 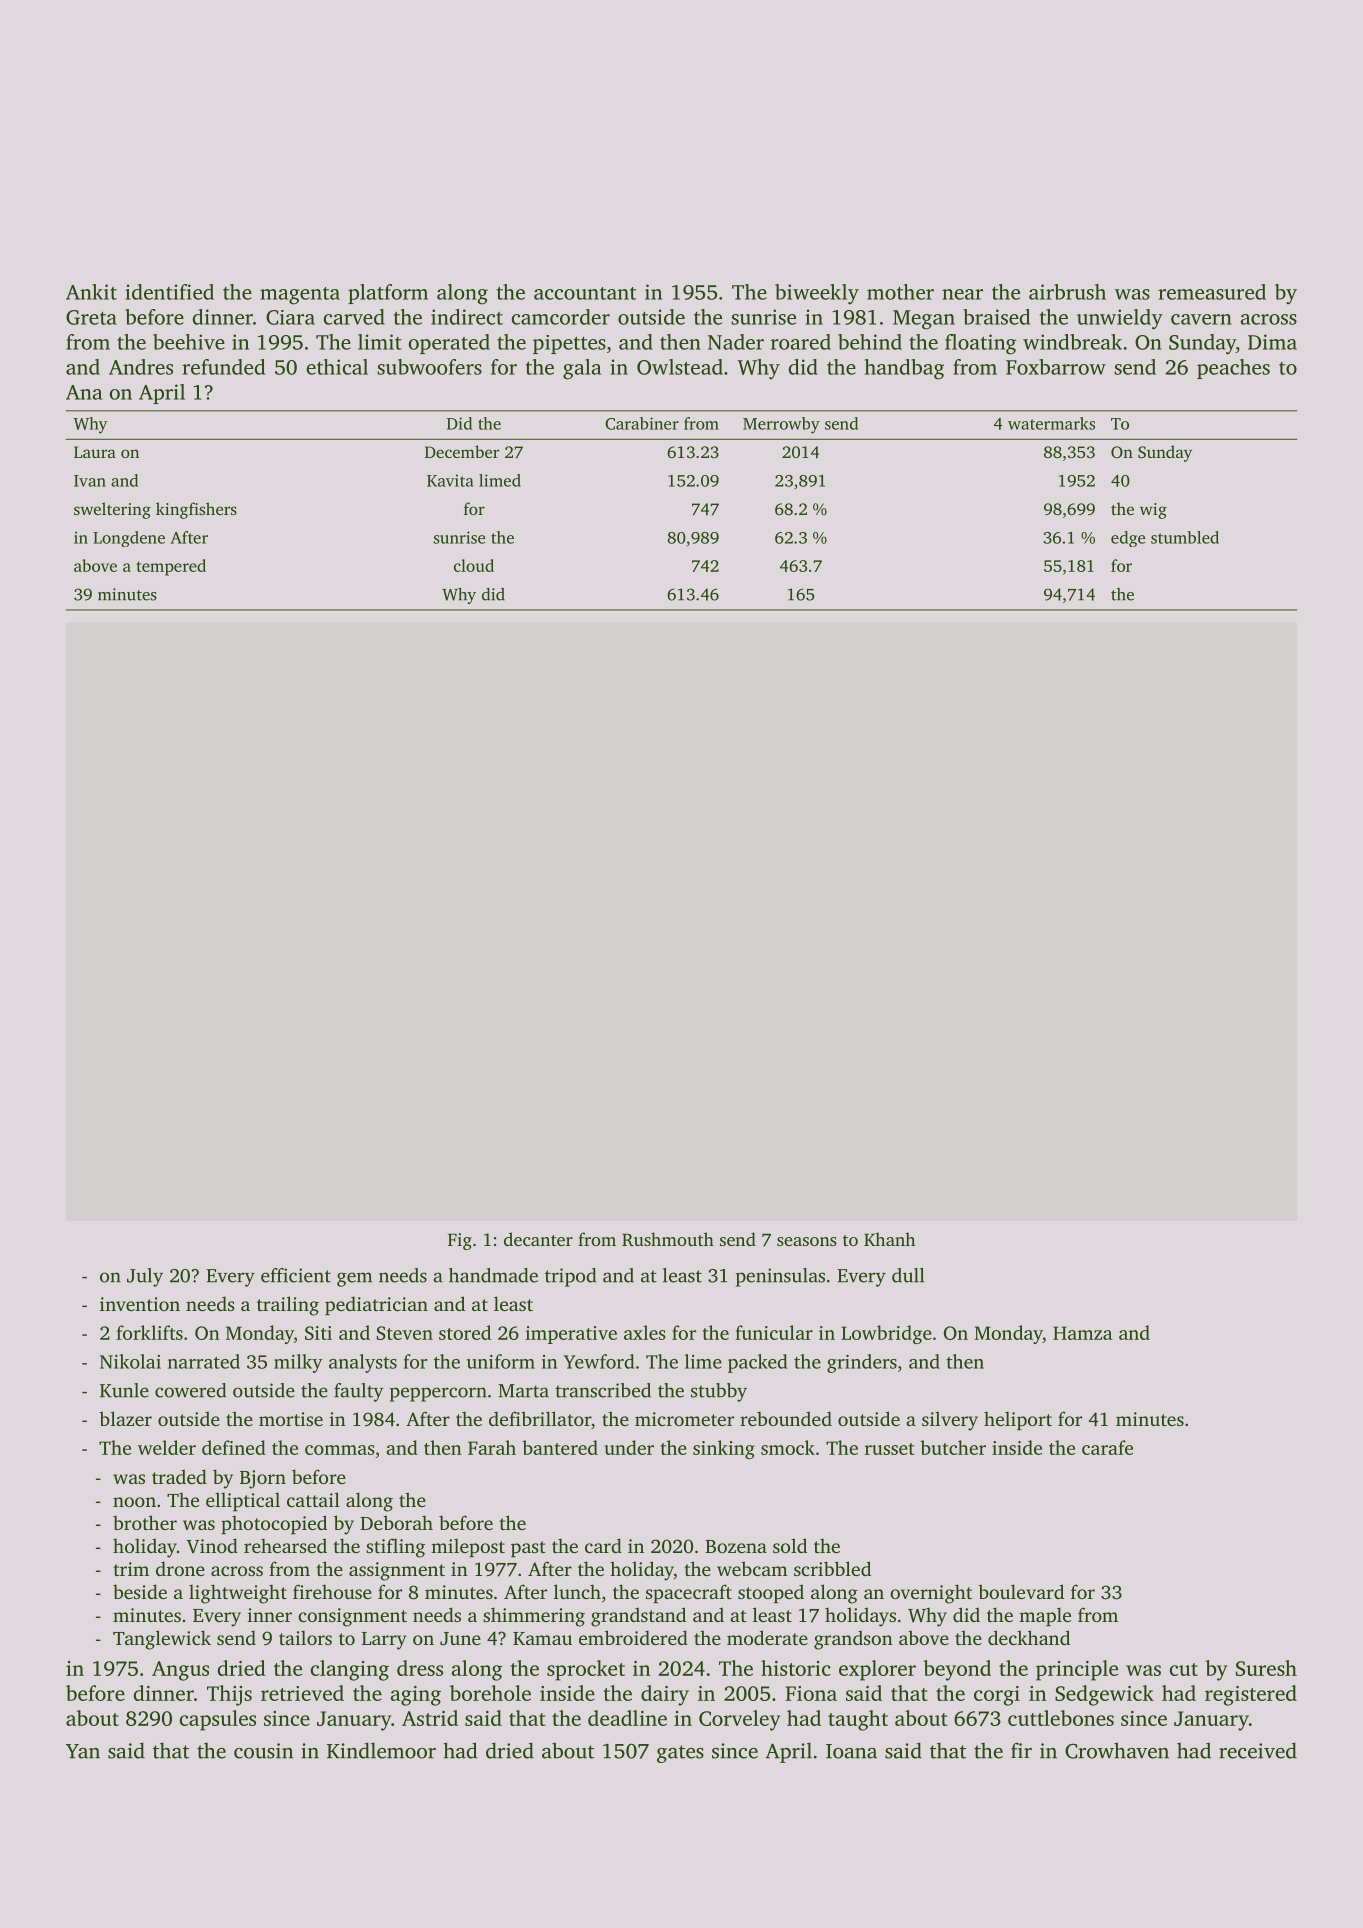 I want to click on Suresh, so click(x=1266, y=1668).
